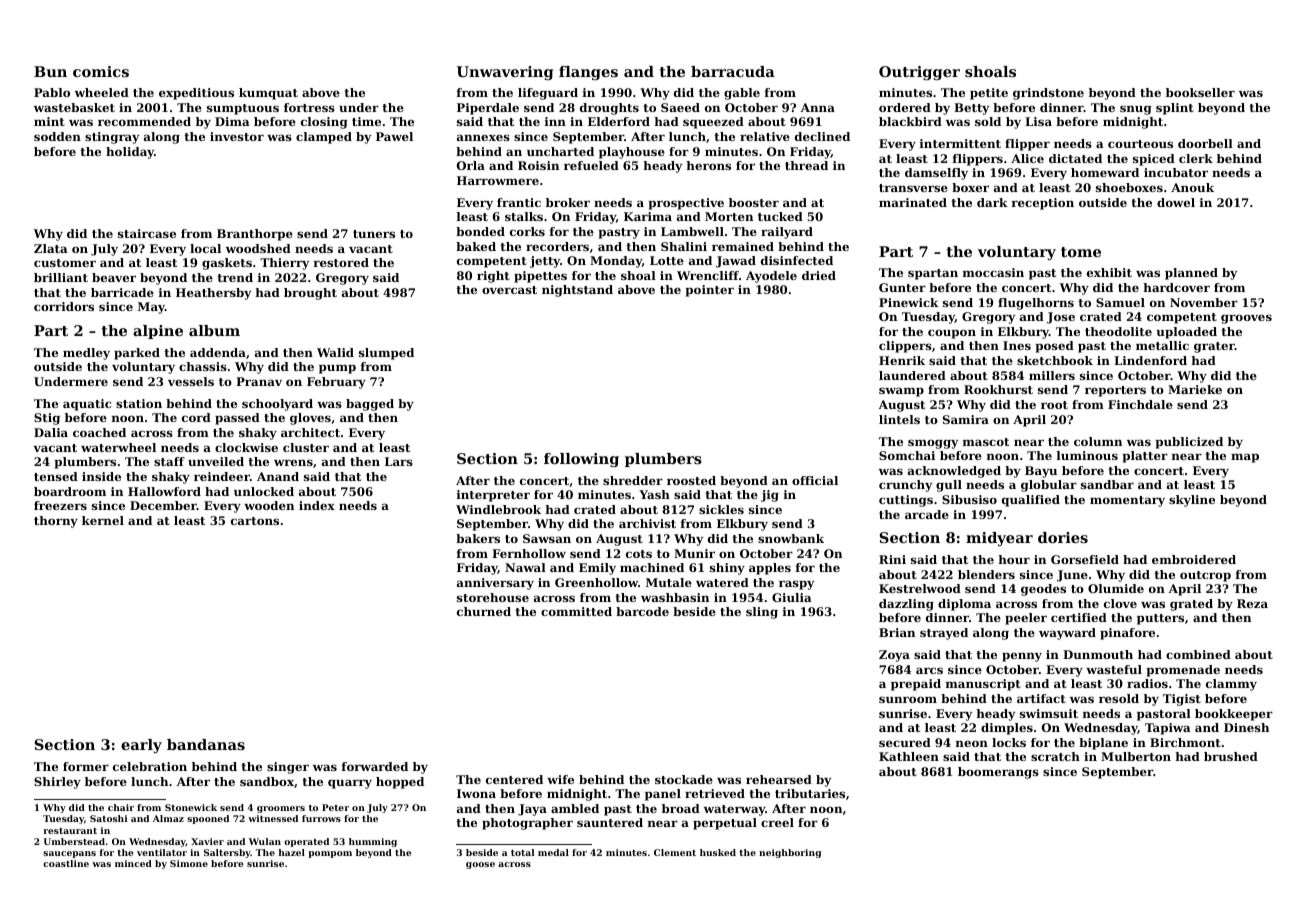  Describe the element at coordinates (66, 863) in the image. I see `coastline` at that location.
